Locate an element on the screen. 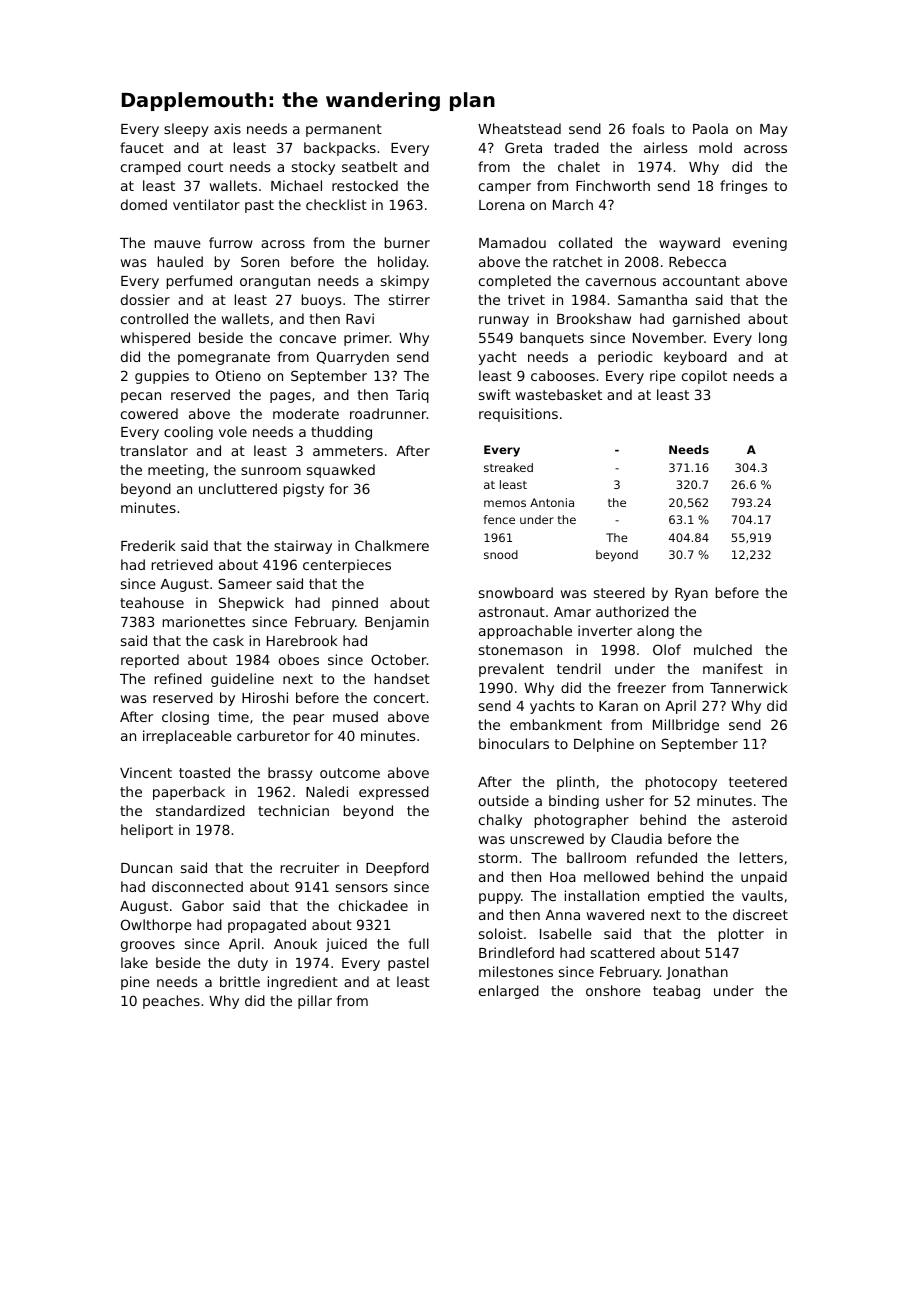 The width and height of the screenshot is (908, 1316). letters is located at coordinates (761, 857).
